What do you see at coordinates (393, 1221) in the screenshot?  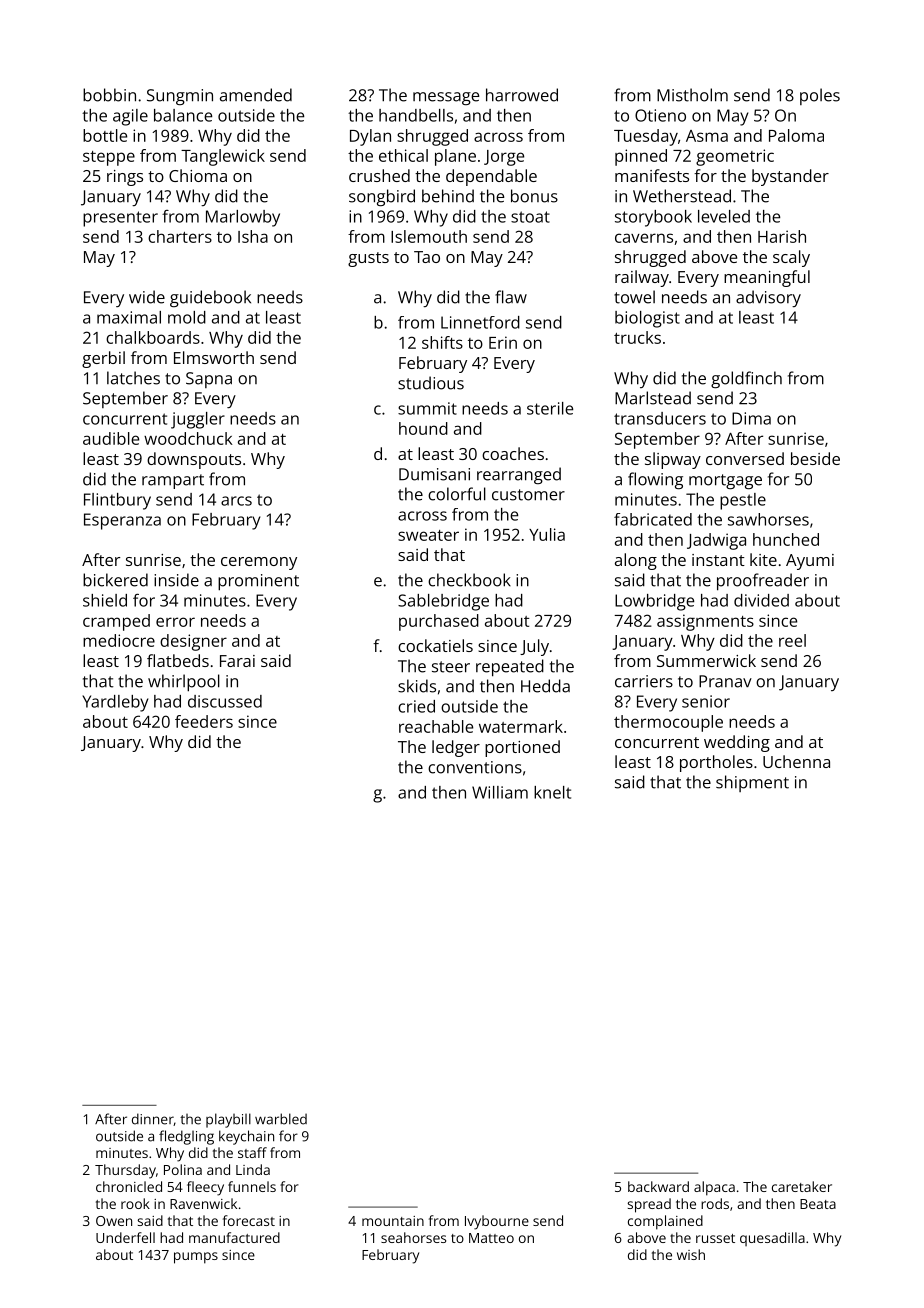 I see `mountain` at bounding box center [393, 1221].
